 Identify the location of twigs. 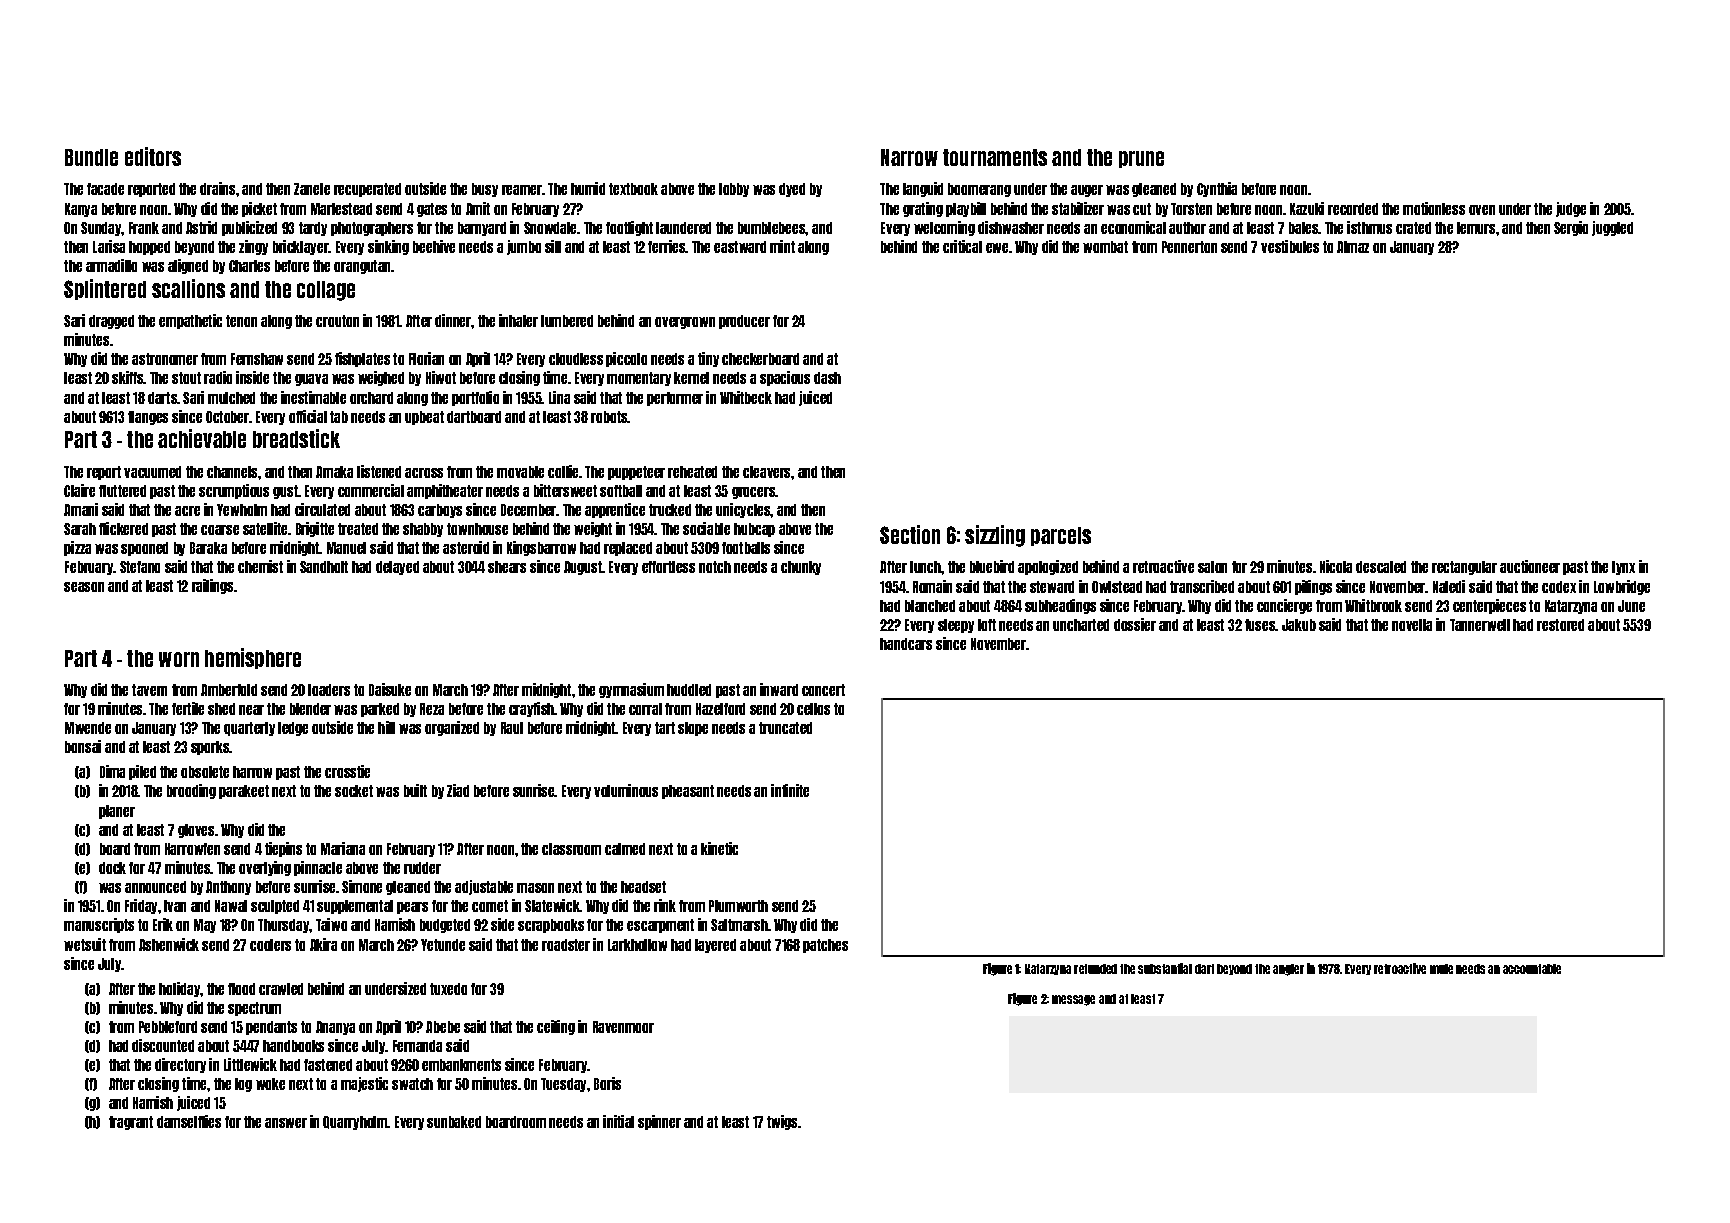
(783, 1122).
